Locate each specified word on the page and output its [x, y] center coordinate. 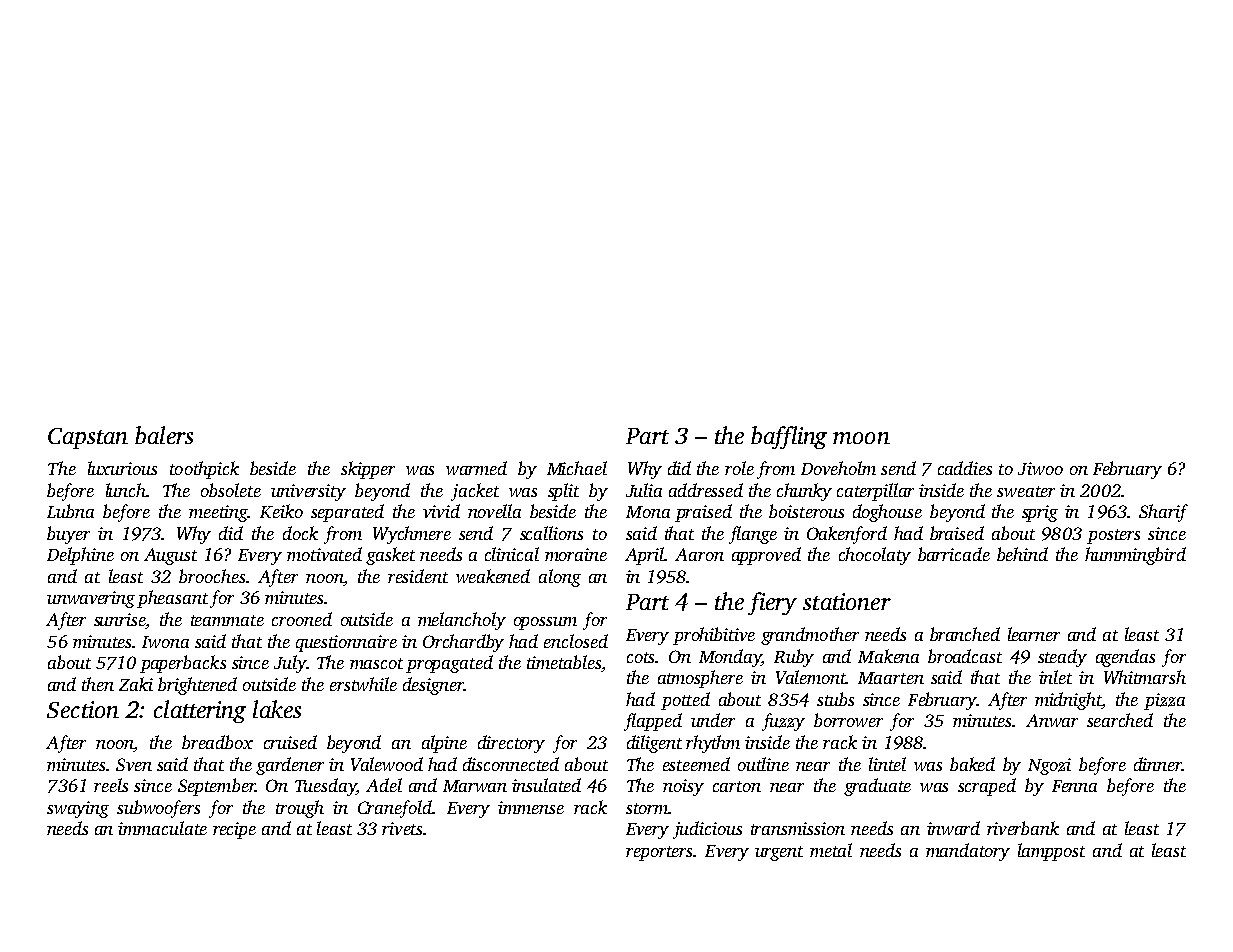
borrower [848, 720]
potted [685, 701]
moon [861, 438]
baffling [789, 437]
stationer [847, 601]
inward [953, 828]
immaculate [162, 828]
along [560, 578]
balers [164, 435]
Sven [134, 764]
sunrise [119, 619]
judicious [707, 830]
